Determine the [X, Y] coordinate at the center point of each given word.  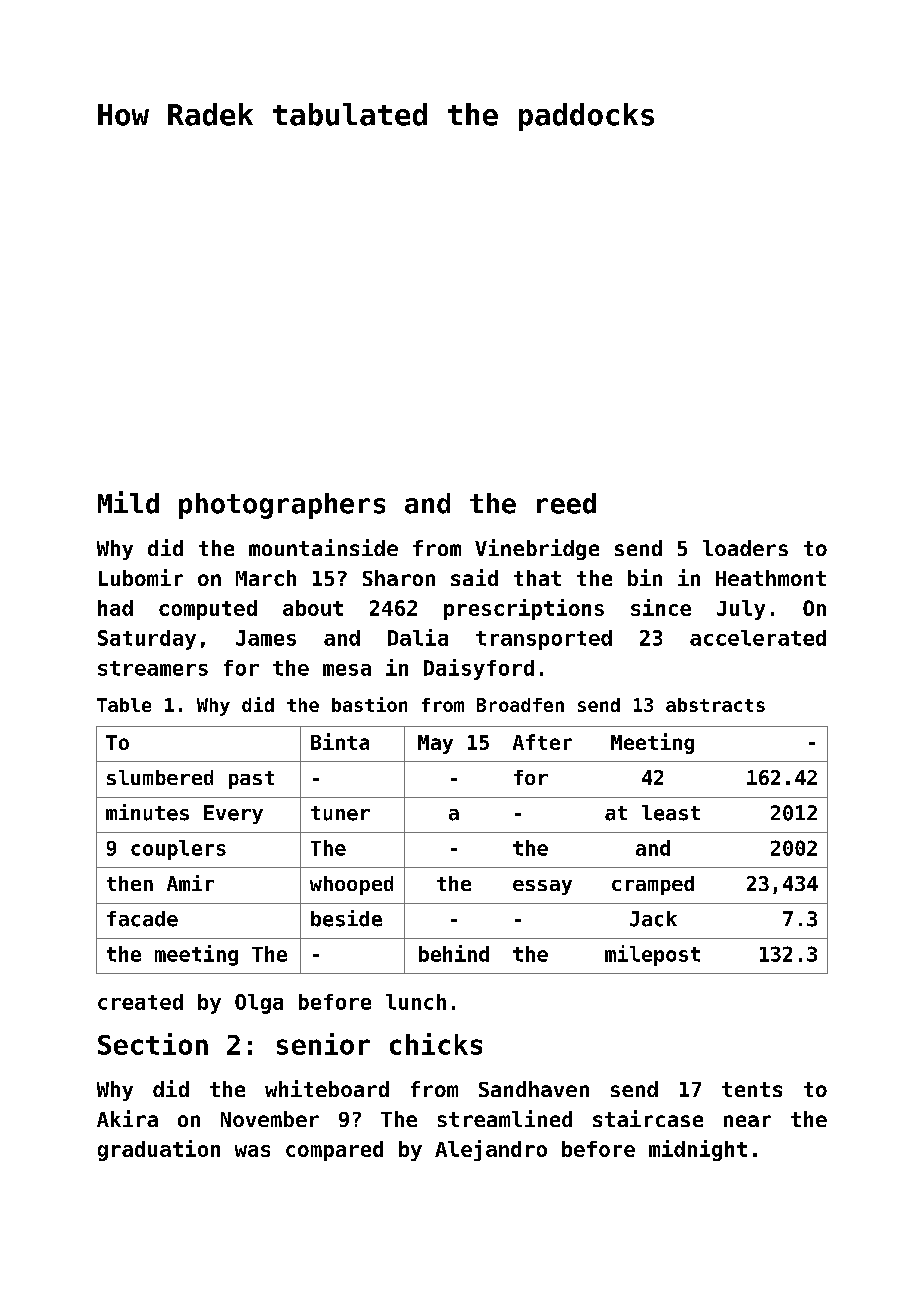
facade [142, 919]
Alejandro [491, 1150]
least [671, 813]
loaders [745, 548]
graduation [159, 1150]
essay [542, 887]
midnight [698, 1150]
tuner [340, 813]
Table [124, 705]
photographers [282, 506]
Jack [653, 919]
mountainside [323, 547]
